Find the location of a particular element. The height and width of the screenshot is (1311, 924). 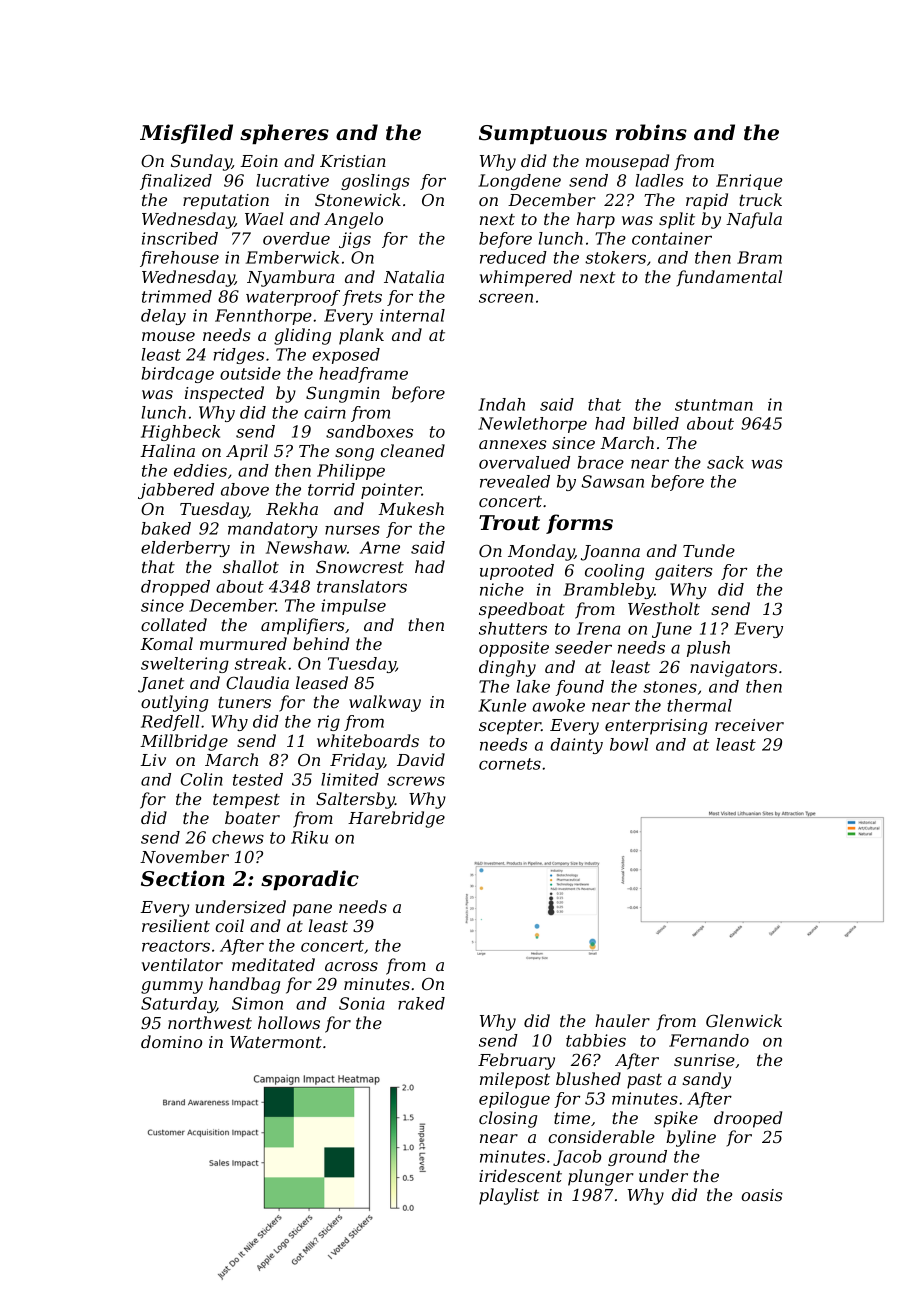

blushed is located at coordinates (588, 1078).
